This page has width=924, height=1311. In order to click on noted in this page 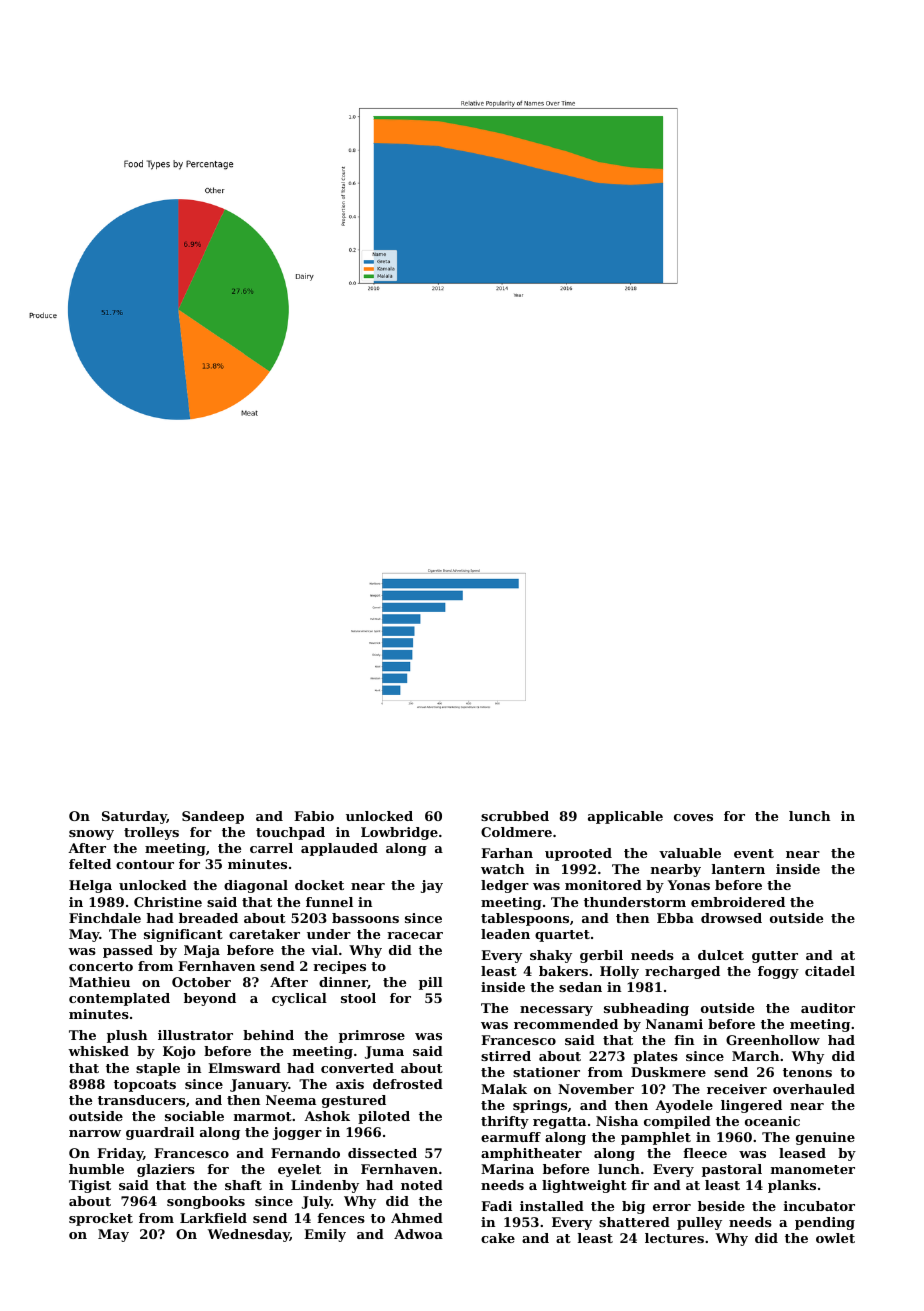, I will do `click(422, 1185)`.
